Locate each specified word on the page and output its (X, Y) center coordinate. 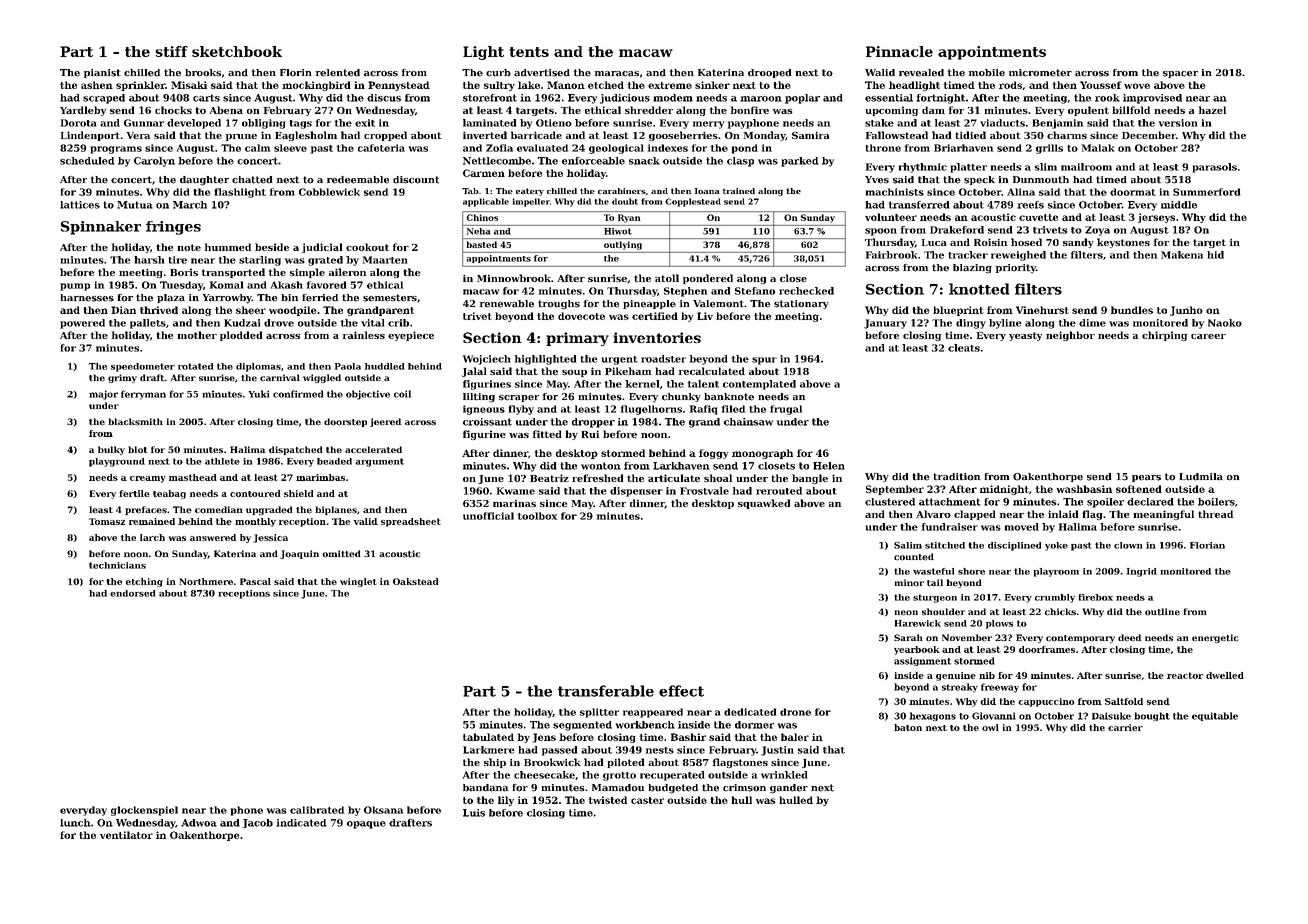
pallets (148, 324)
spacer (1180, 74)
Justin (777, 751)
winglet (358, 582)
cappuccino (1046, 702)
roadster (663, 359)
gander (789, 789)
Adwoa (199, 823)
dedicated (750, 712)
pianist (102, 73)
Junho (1186, 311)
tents (529, 52)
